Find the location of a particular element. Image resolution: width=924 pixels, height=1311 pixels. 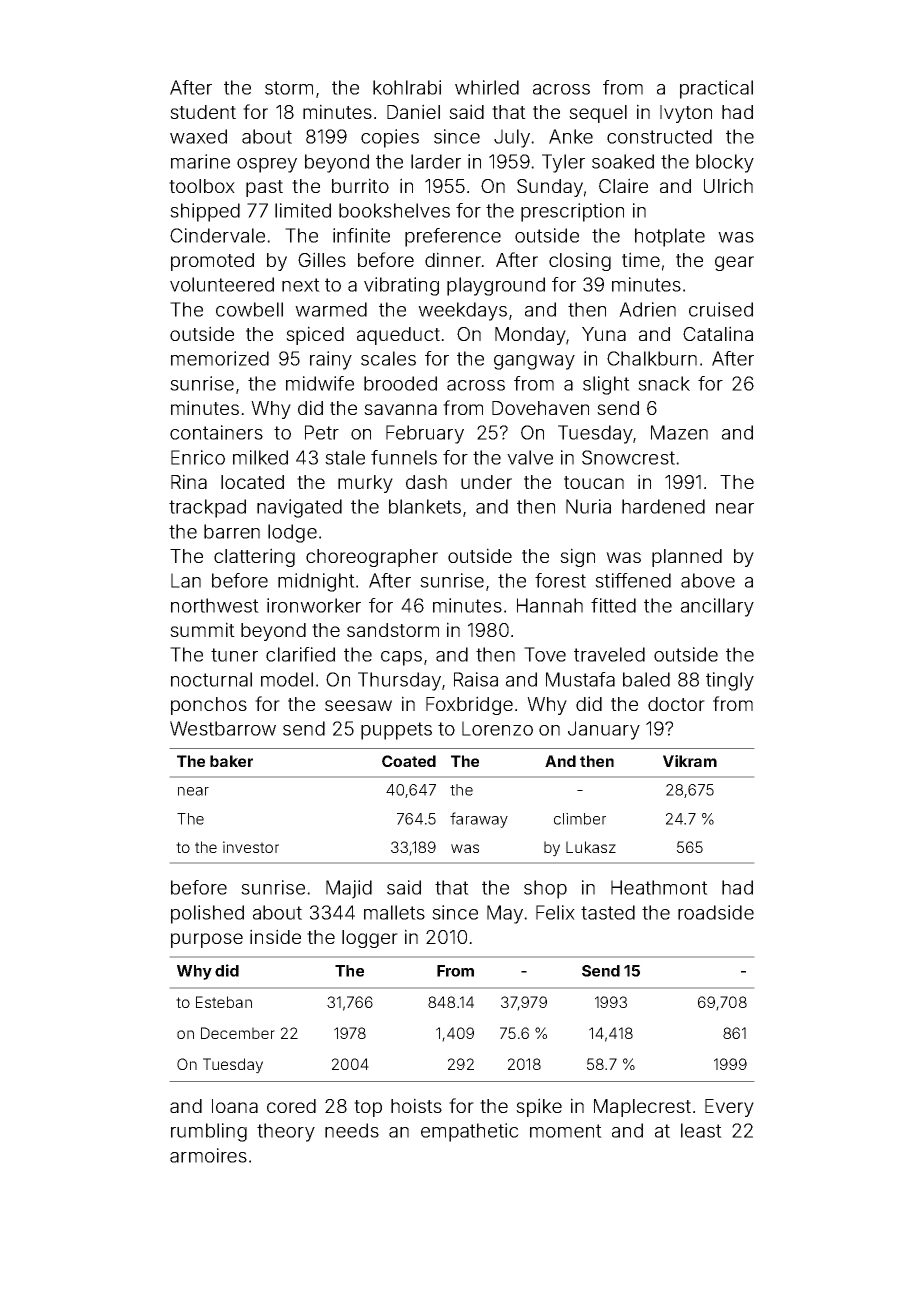

December is located at coordinates (238, 1033).
